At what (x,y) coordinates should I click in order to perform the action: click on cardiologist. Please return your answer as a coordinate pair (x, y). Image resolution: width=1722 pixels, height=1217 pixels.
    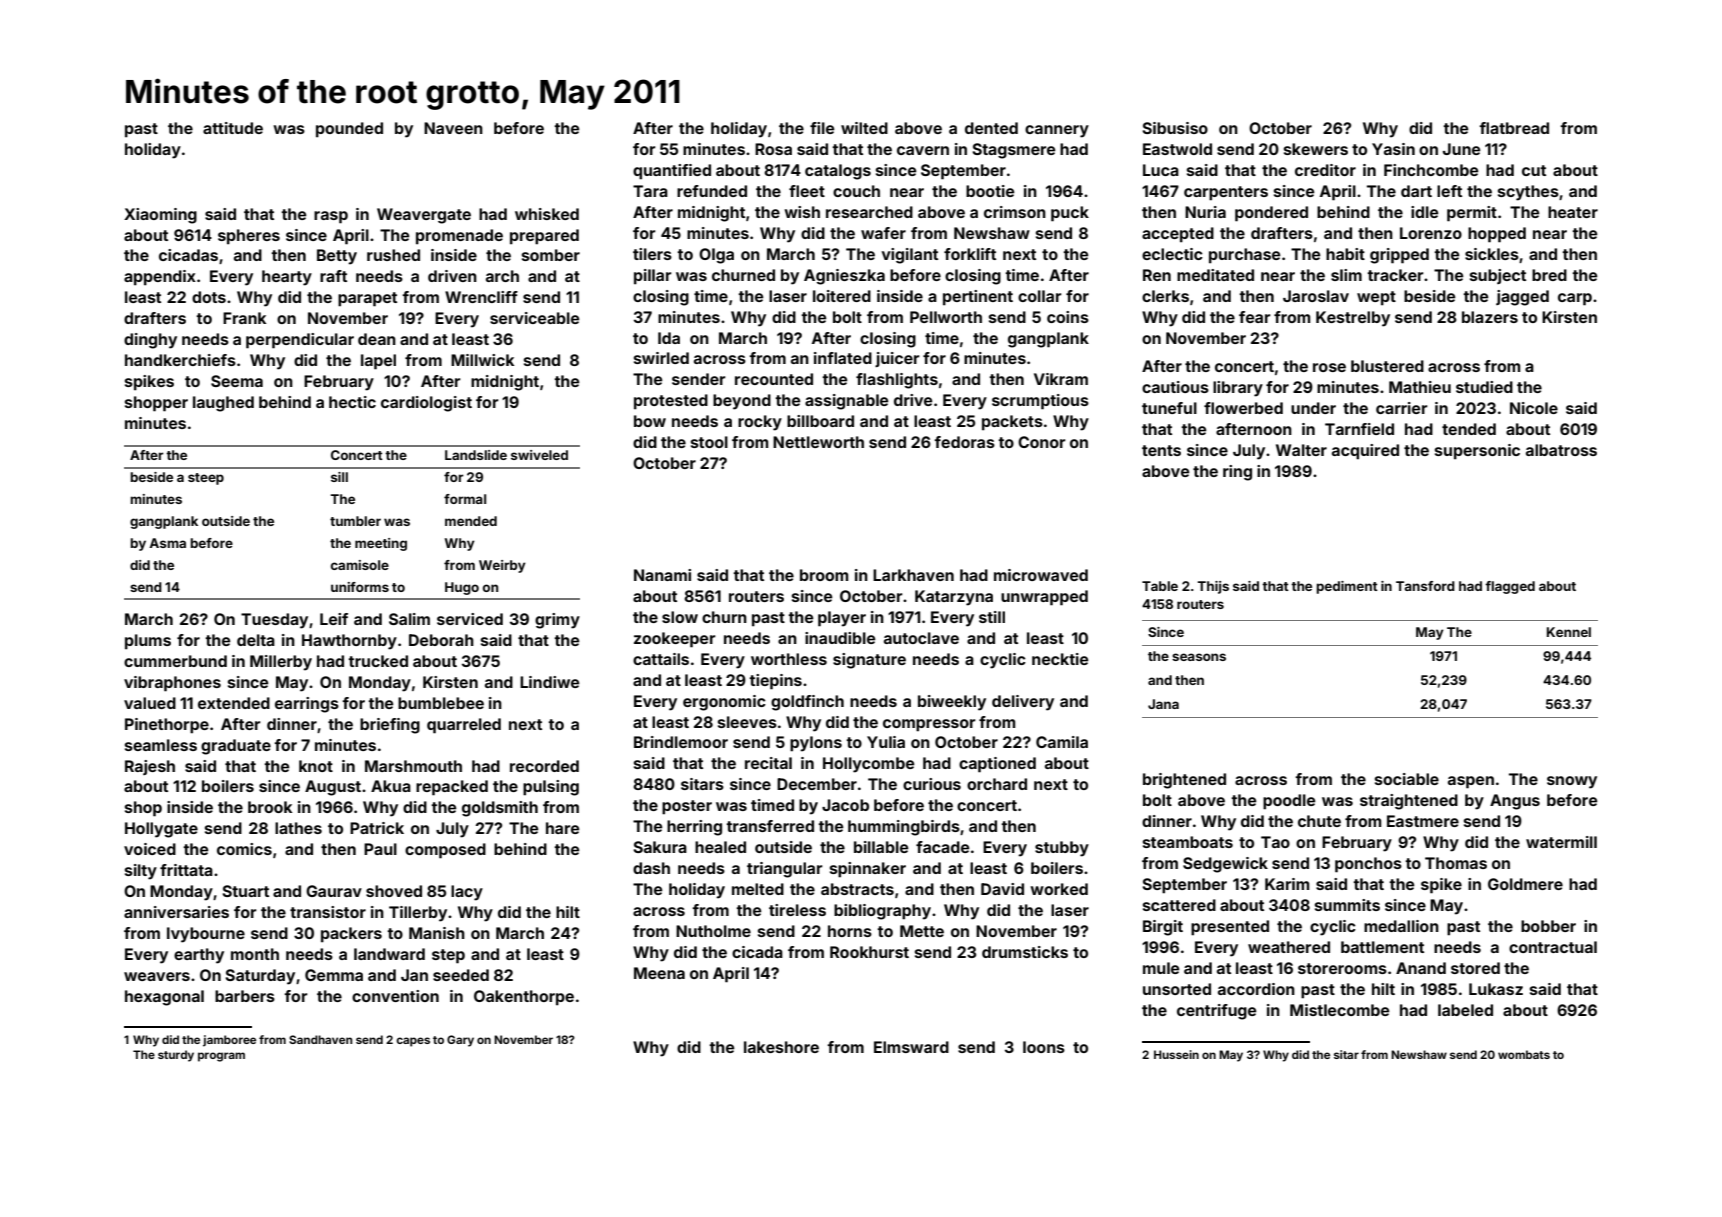
    Looking at the image, I should click on (426, 404).
